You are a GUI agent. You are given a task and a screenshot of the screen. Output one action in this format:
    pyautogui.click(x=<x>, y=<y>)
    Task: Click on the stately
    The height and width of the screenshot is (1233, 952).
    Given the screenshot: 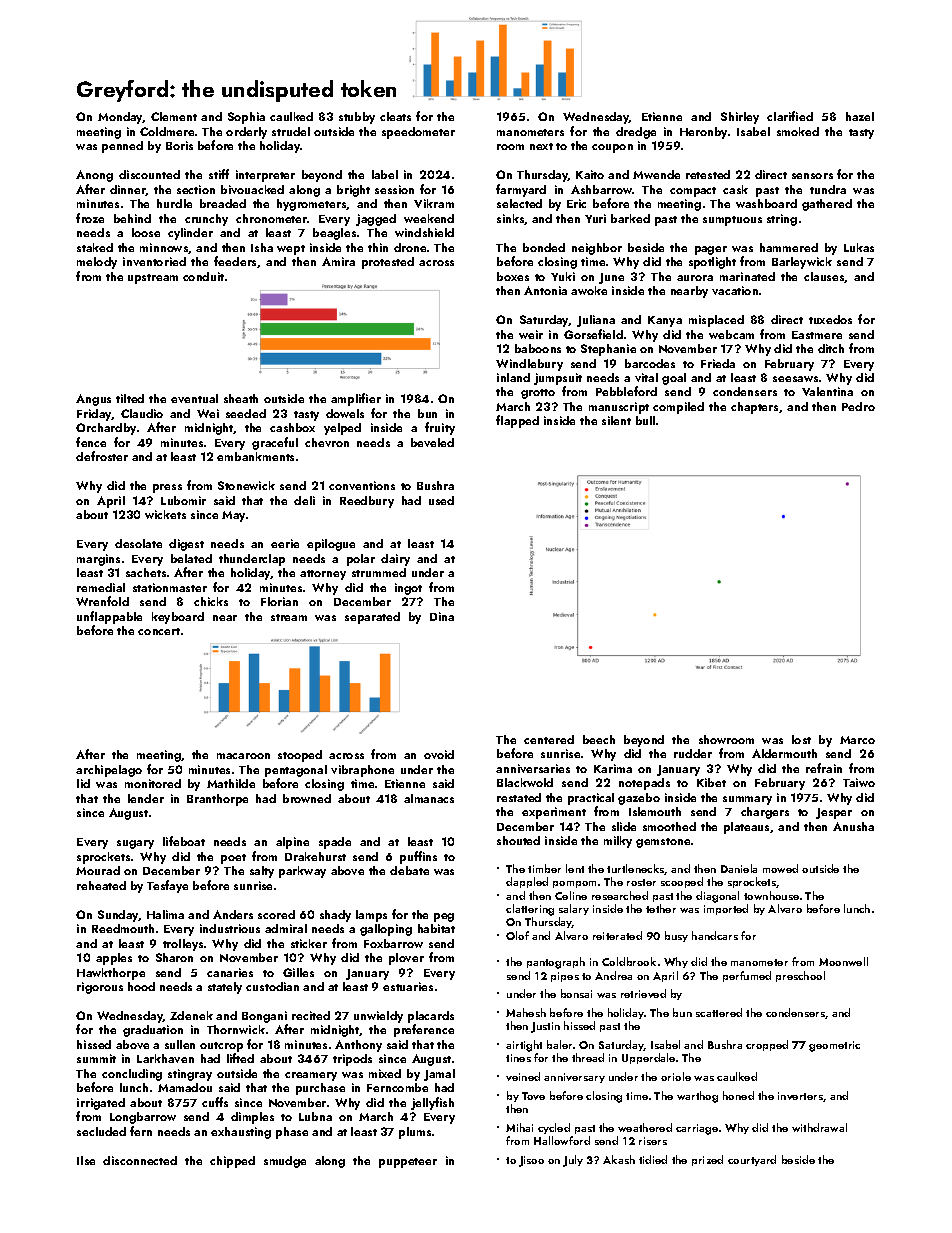 What is the action you would take?
    pyautogui.click(x=225, y=988)
